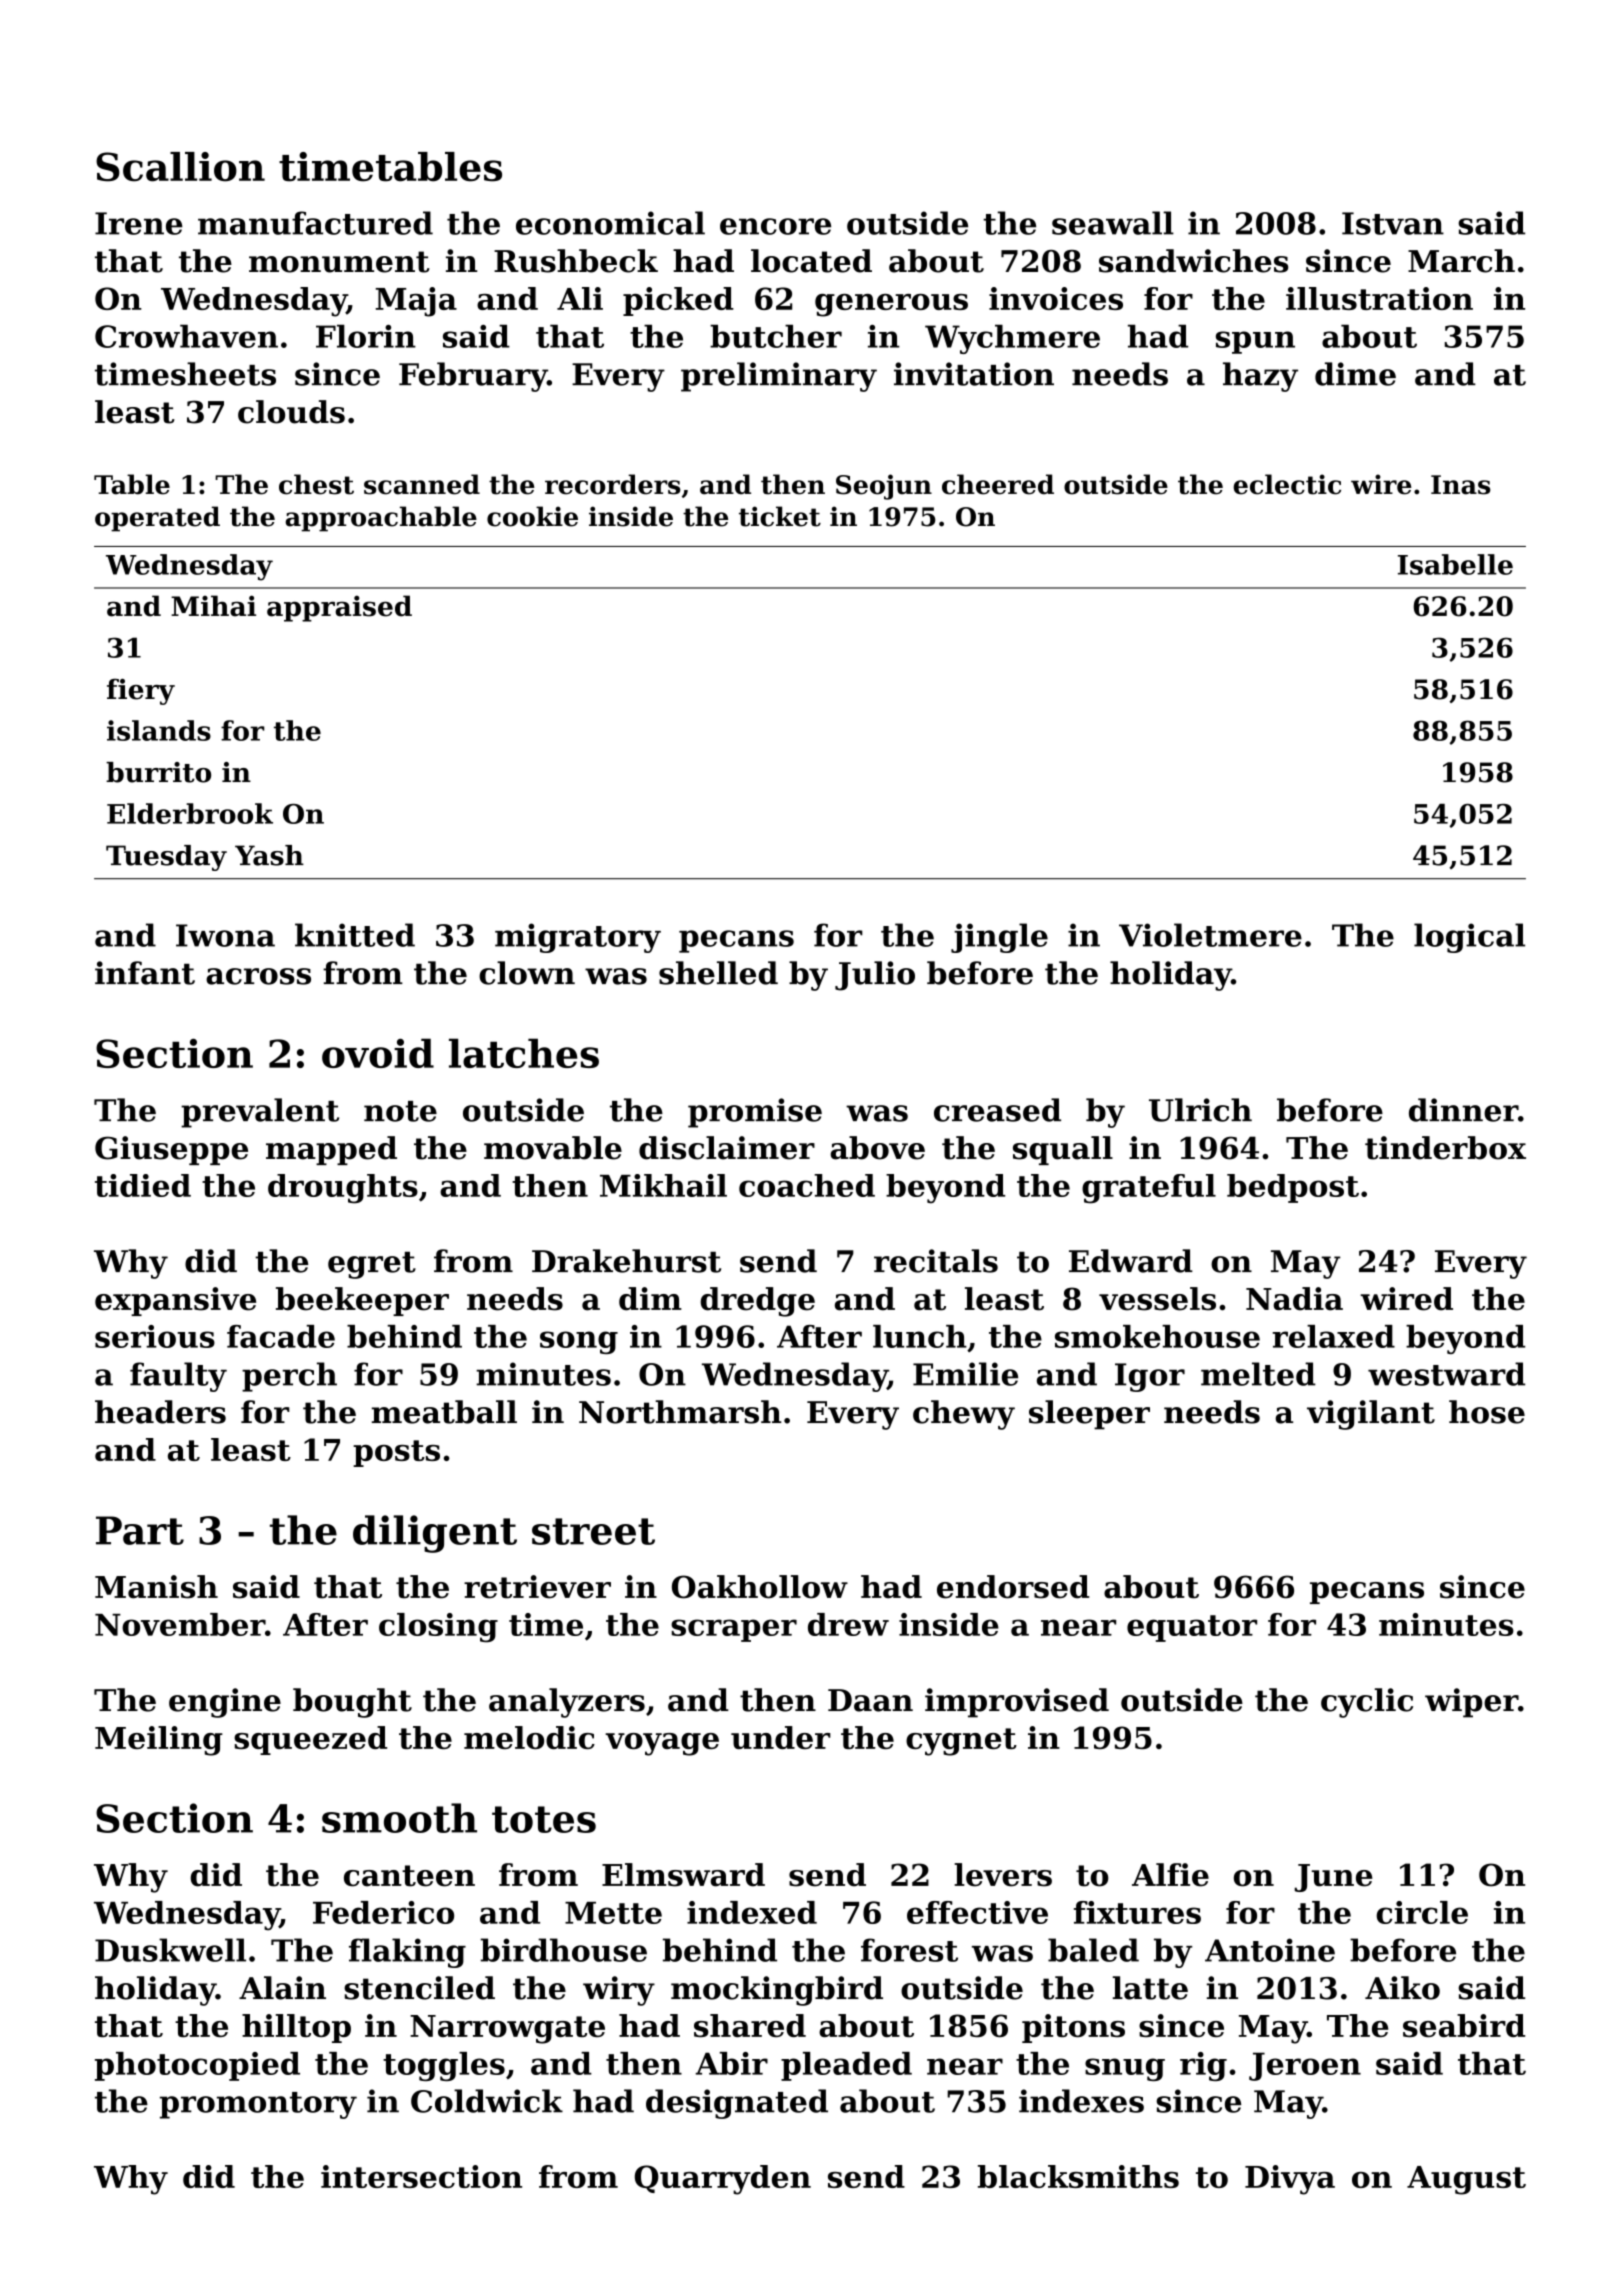 This document has height=2292, width=1620. What do you see at coordinates (1446, 1374) in the document?
I see `westward` at bounding box center [1446, 1374].
